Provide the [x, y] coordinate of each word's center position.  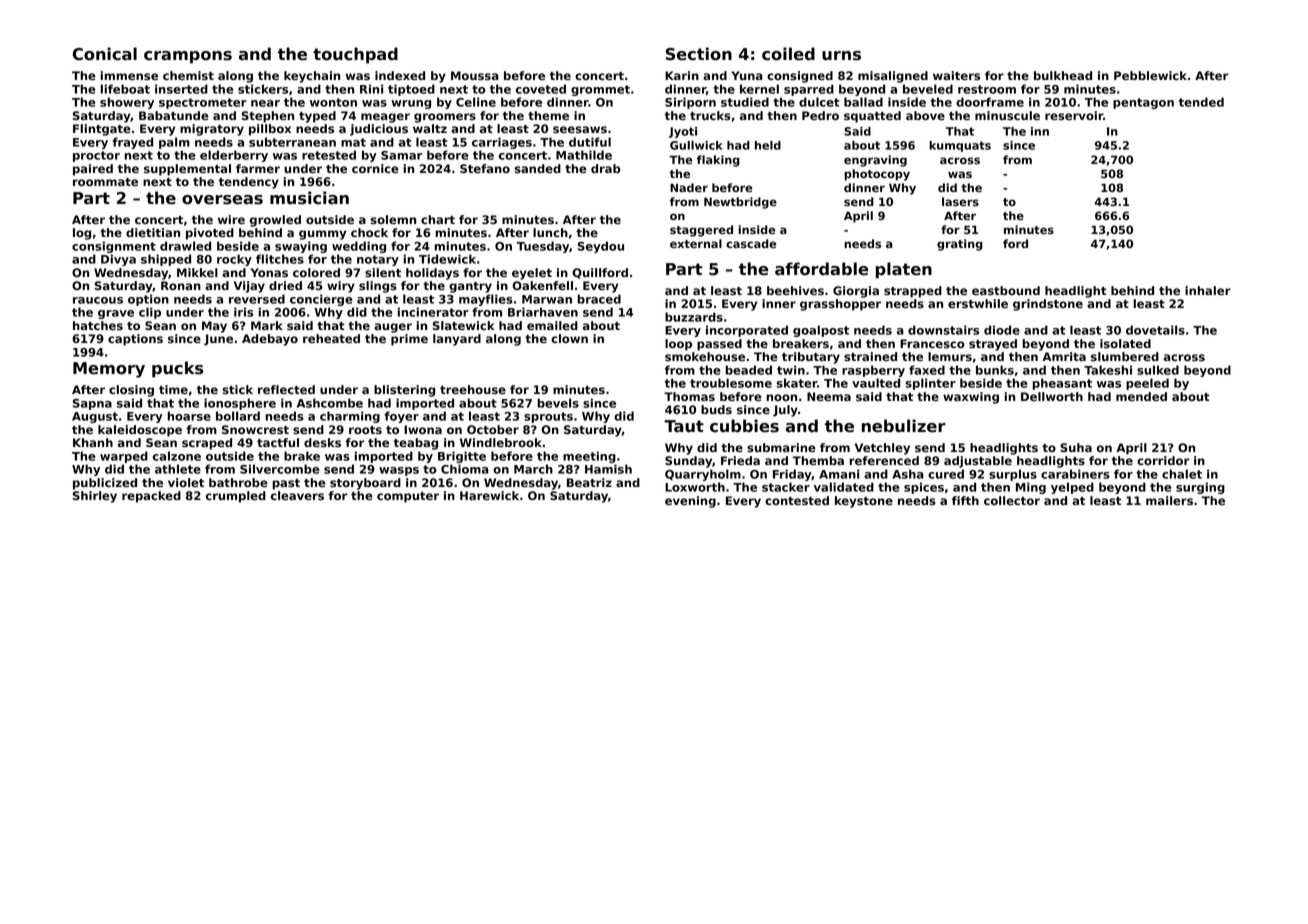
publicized [105, 484]
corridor [1163, 460]
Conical [105, 54]
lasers [960, 201]
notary [378, 260]
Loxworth [695, 487]
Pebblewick [1150, 75]
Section [699, 54]
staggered [701, 231]
